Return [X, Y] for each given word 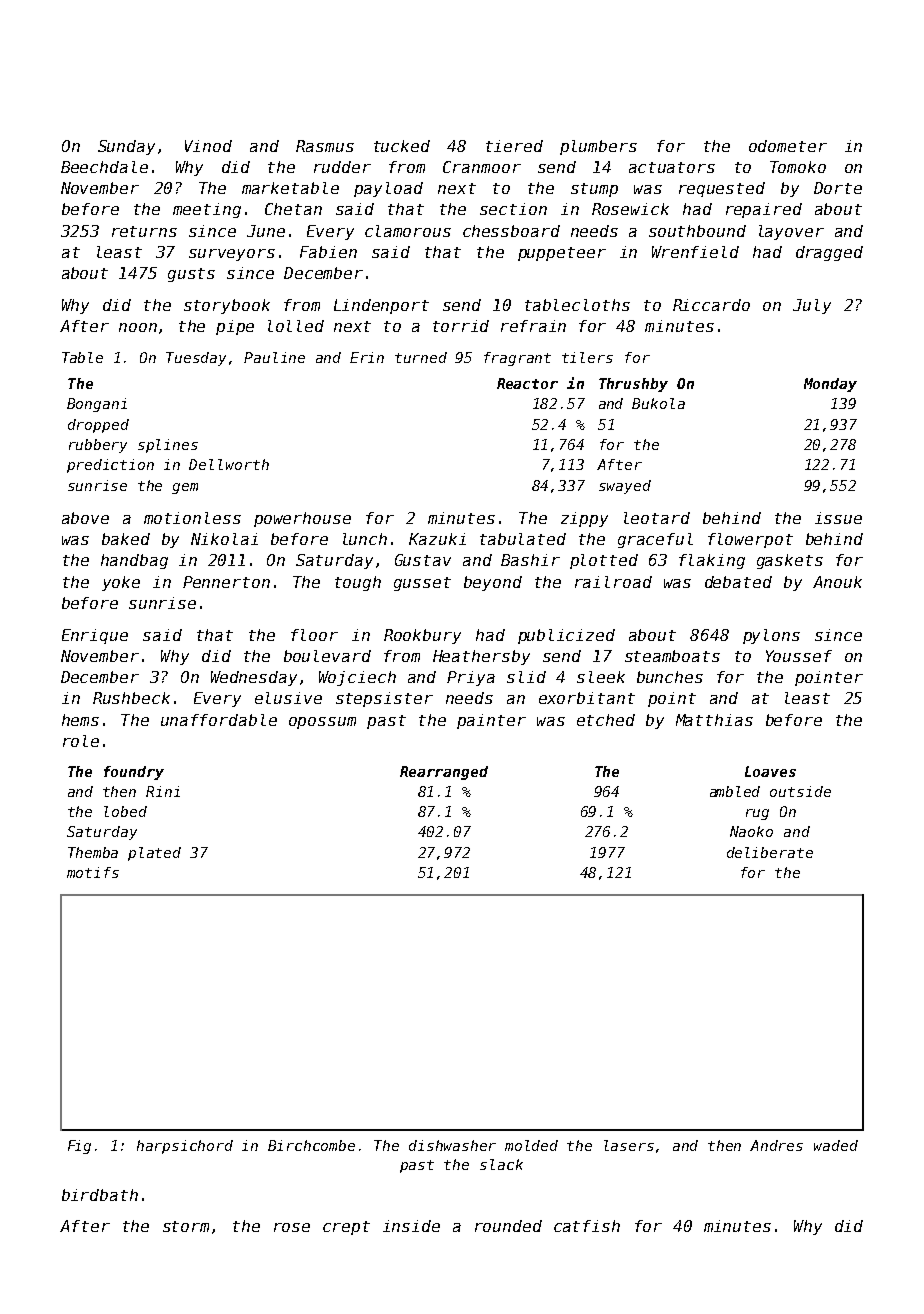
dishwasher [452, 1145]
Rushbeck [131, 698]
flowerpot [750, 540]
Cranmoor [482, 167]
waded [836, 1145]
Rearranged [444, 773]
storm [186, 1226]
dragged [829, 253]
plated [154, 854]
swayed [625, 487]
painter [491, 721]
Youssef [799, 656]
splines [168, 446]
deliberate [770, 852]
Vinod [208, 146]
